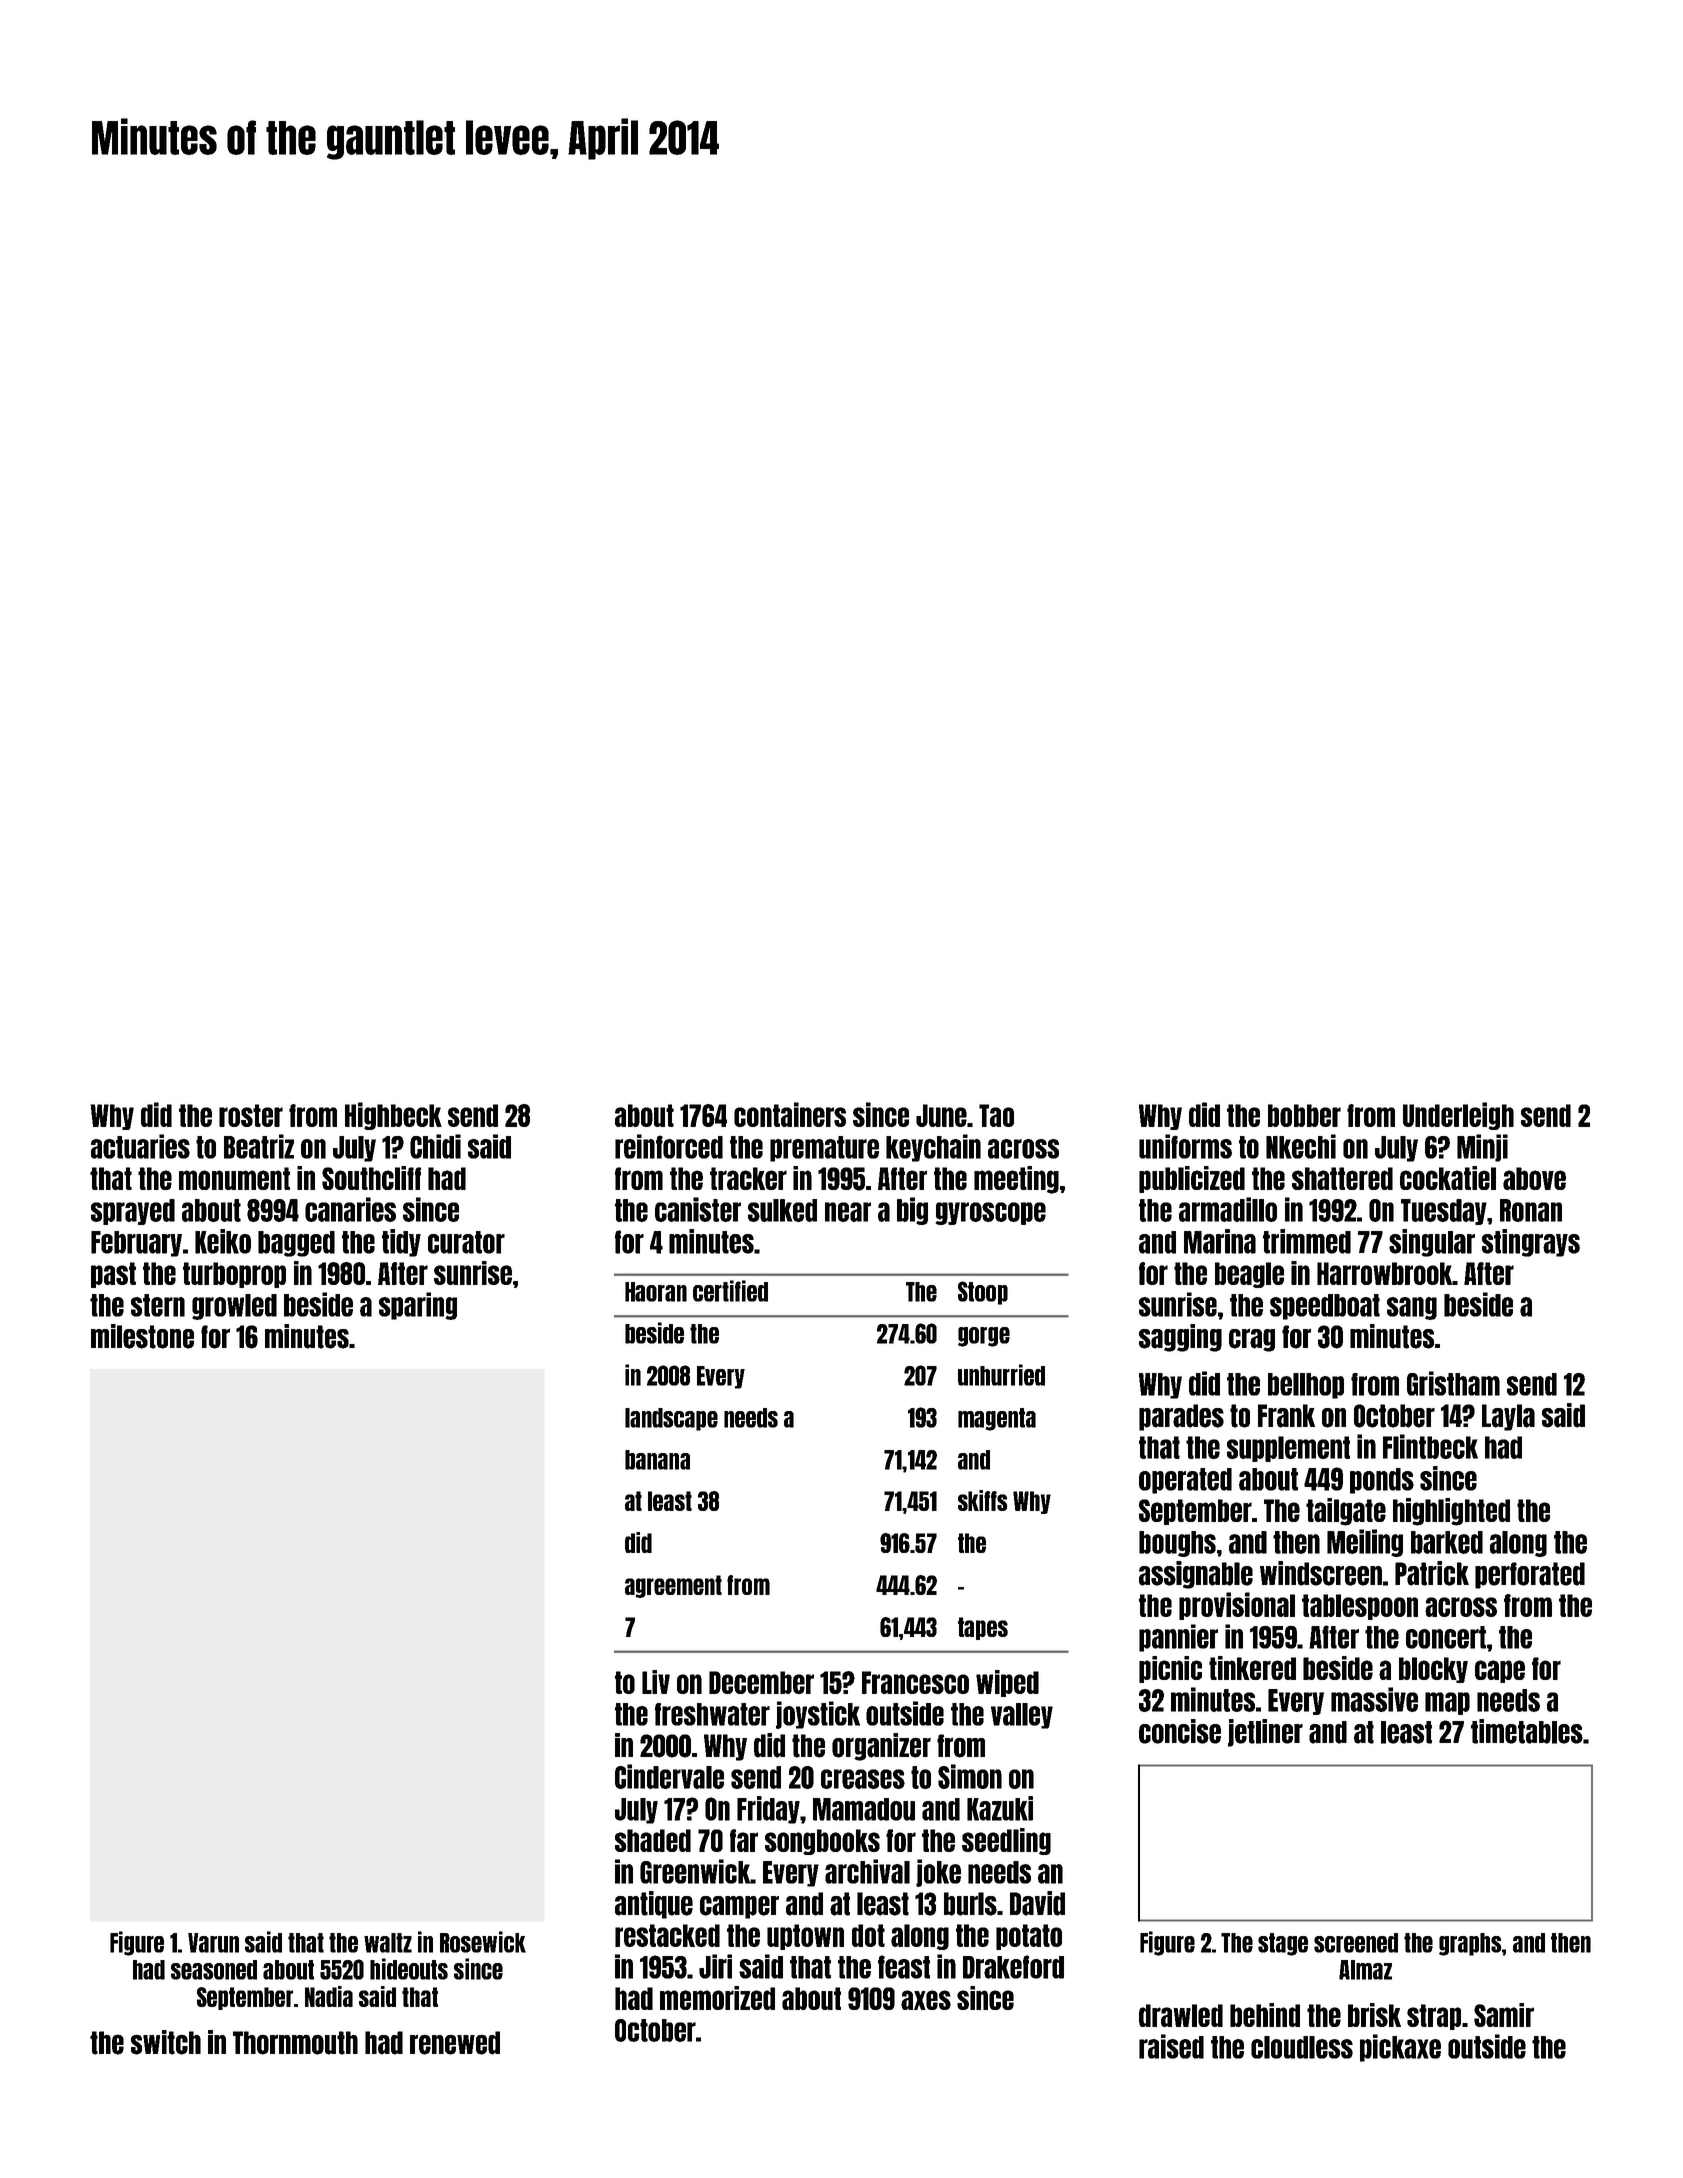 The image size is (1683, 2178). I want to click on milestone, so click(142, 1336).
